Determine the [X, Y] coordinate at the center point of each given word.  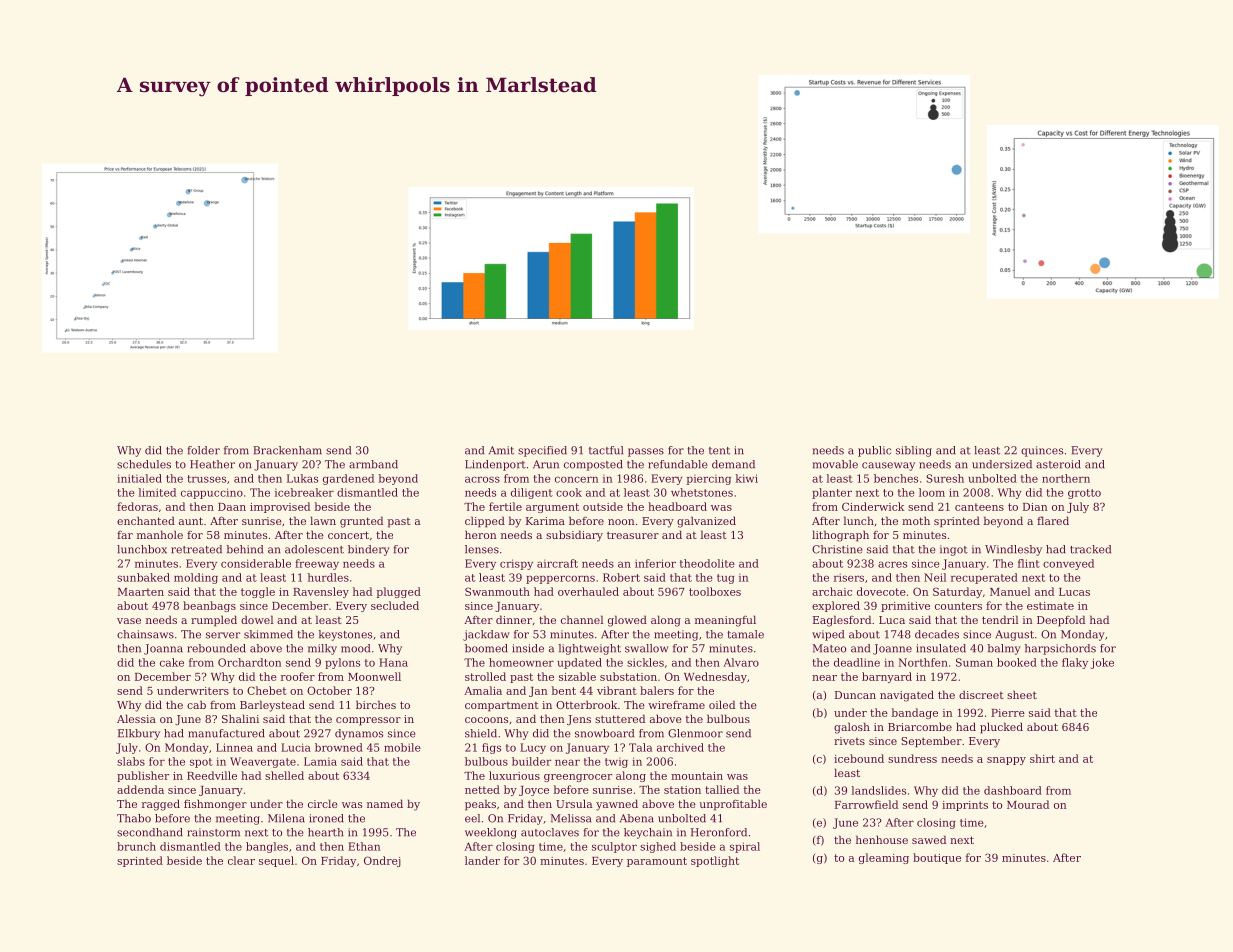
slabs [131, 761]
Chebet [267, 690]
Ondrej [382, 861]
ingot [954, 550]
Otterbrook [586, 704]
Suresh [945, 478]
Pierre [1008, 713]
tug [726, 579]
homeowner [521, 662]
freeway [317, 564]
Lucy [533, 748]
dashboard [1013, 790]
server [223, 635]
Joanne [892, 649]
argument [552, 508]
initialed [139, 478]
